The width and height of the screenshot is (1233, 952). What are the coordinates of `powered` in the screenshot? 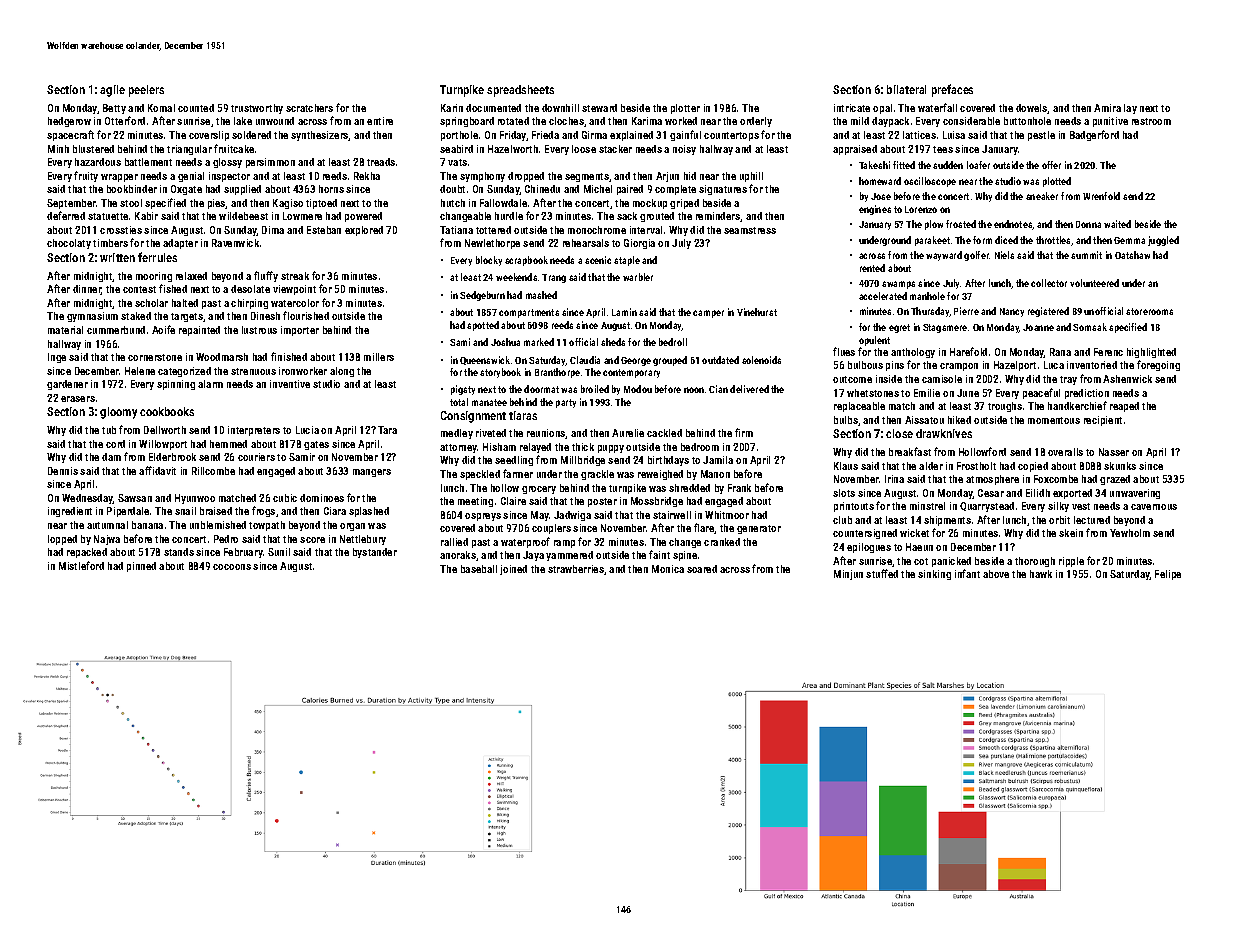 It's located at (363, 217).
